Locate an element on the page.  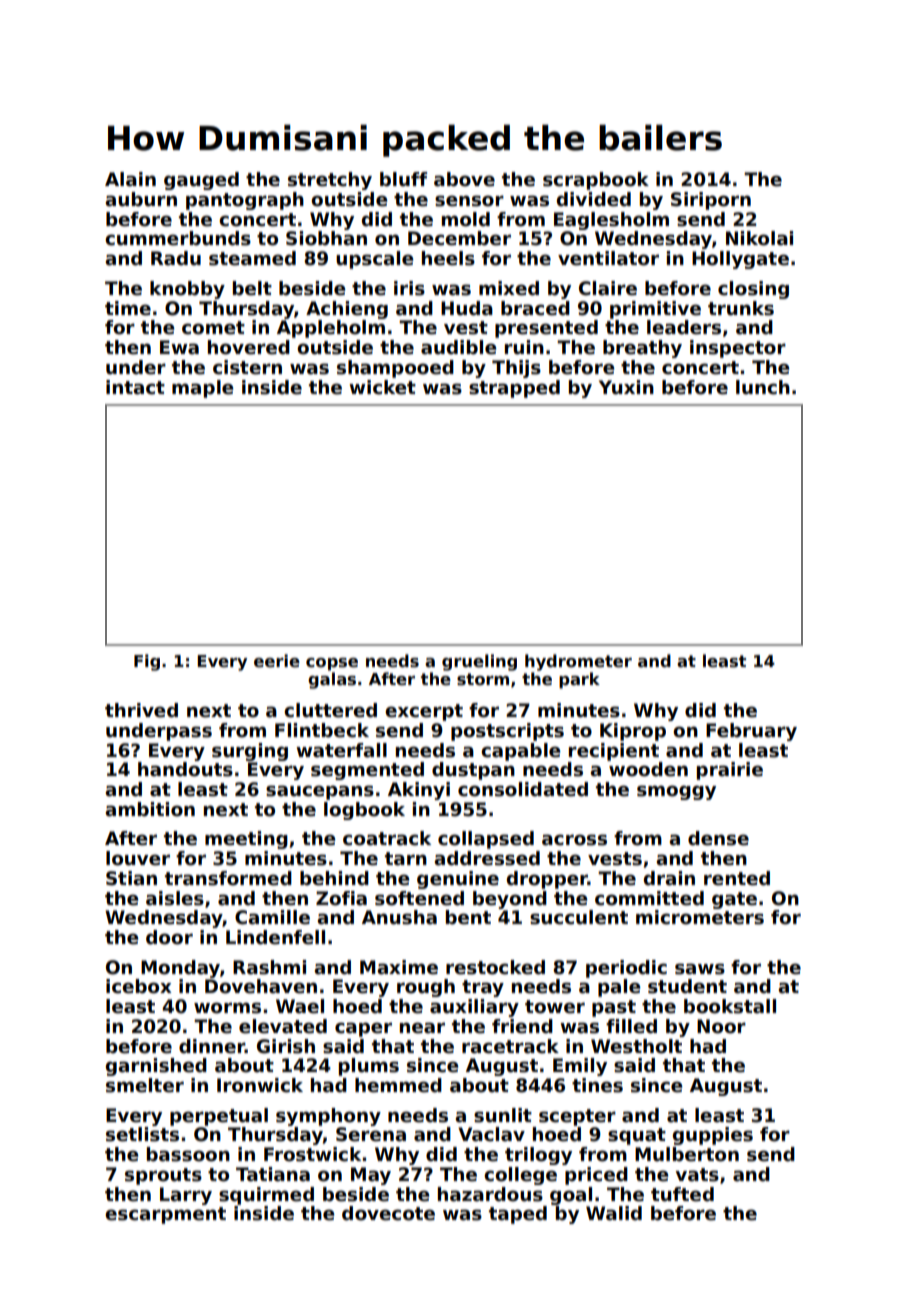
intact is located at coordinates (135, 387).
